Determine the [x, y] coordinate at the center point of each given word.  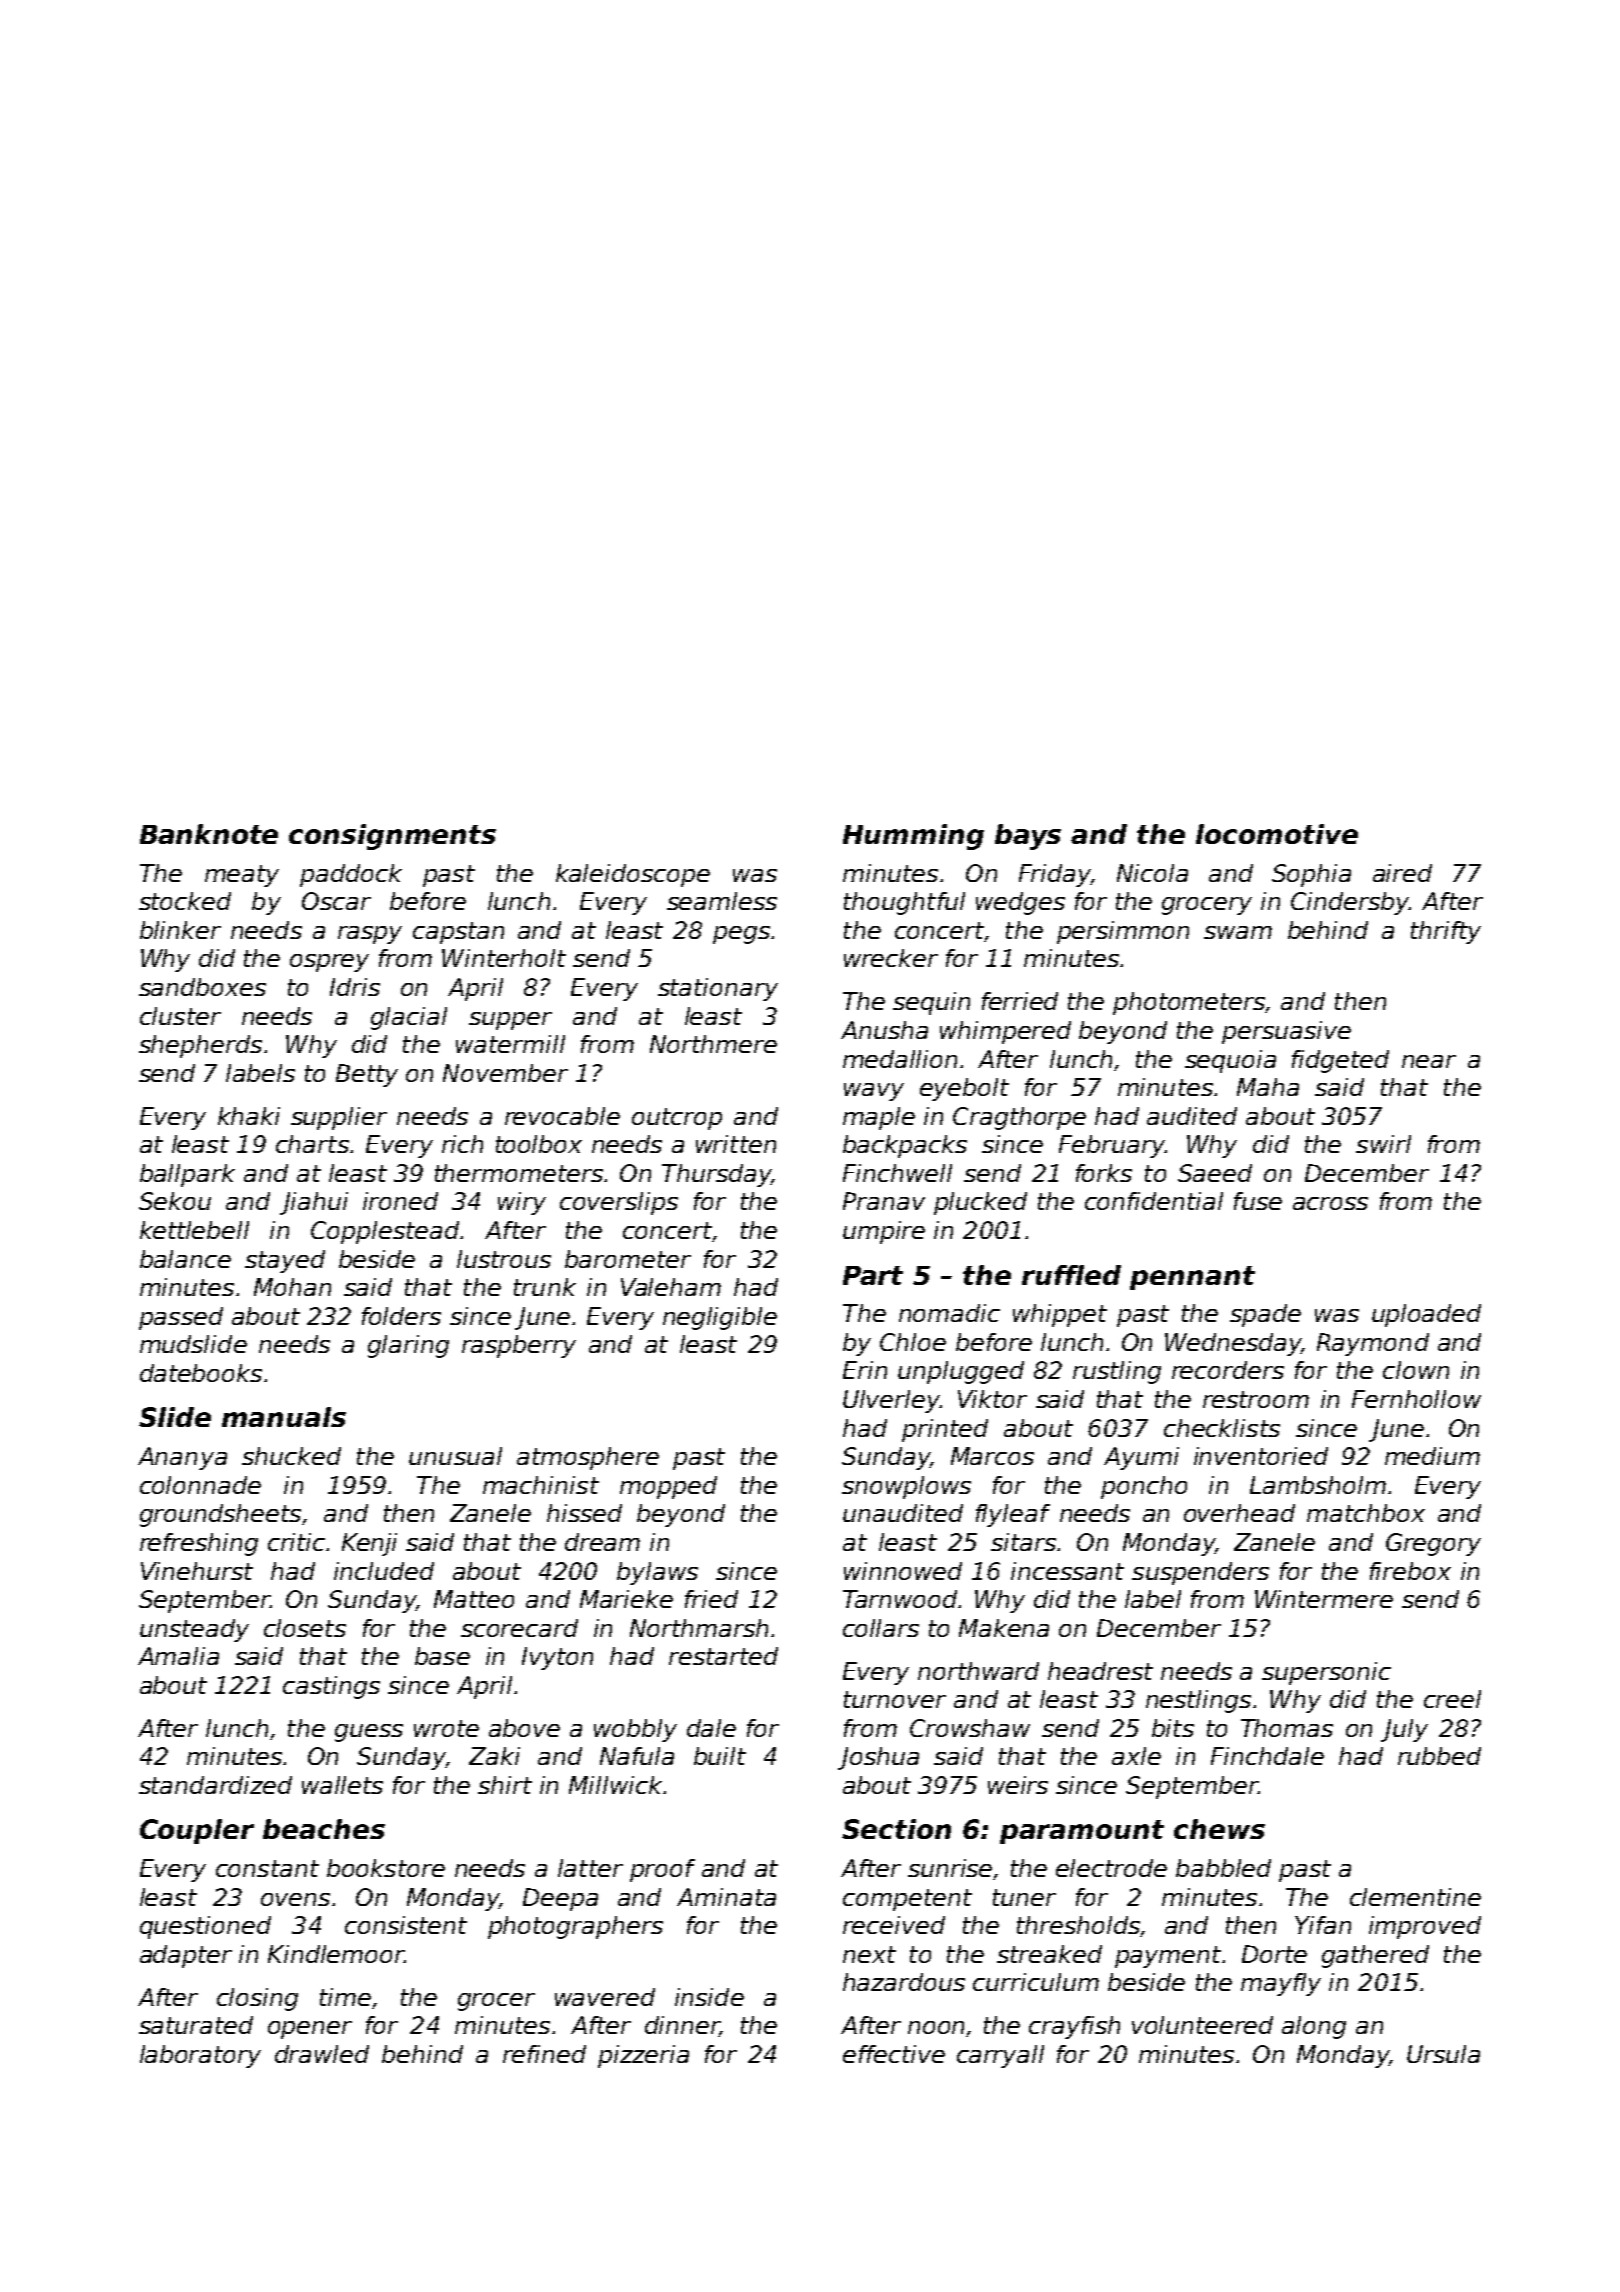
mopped [668, 1487]
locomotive [1277, 834]
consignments [392, 837]
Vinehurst [197, 1571]
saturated [196, 2025]
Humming [913, 837]
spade [1265, 1315]
